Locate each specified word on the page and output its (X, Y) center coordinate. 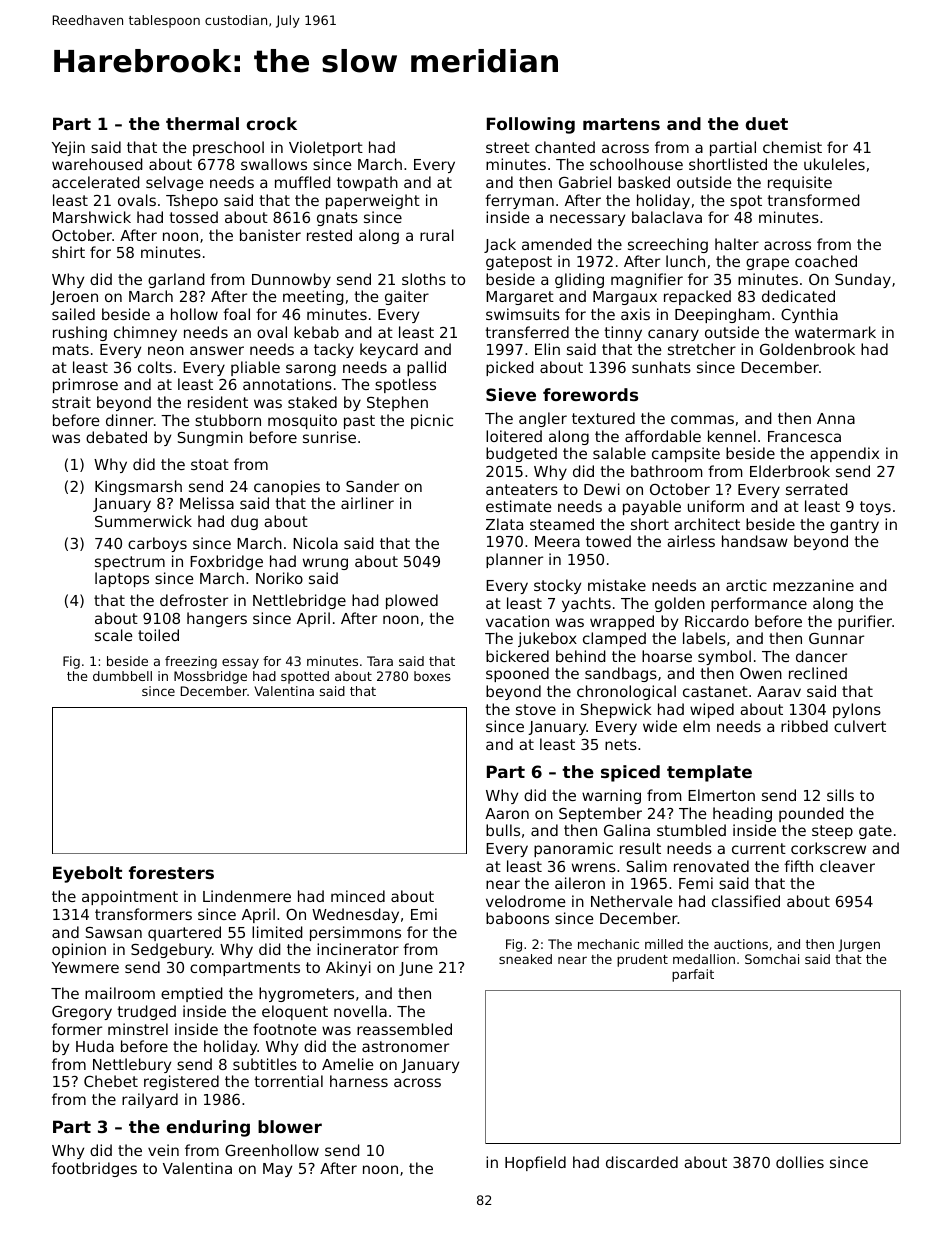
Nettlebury (132, 1065)
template (709, 773)
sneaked (525, 959)
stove (536, 709)
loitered (514, 436)
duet (767, 123)
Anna (836, 418)
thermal (202, 123)
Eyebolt (87, 874)
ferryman (519, 201)
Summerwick (143, 521)
